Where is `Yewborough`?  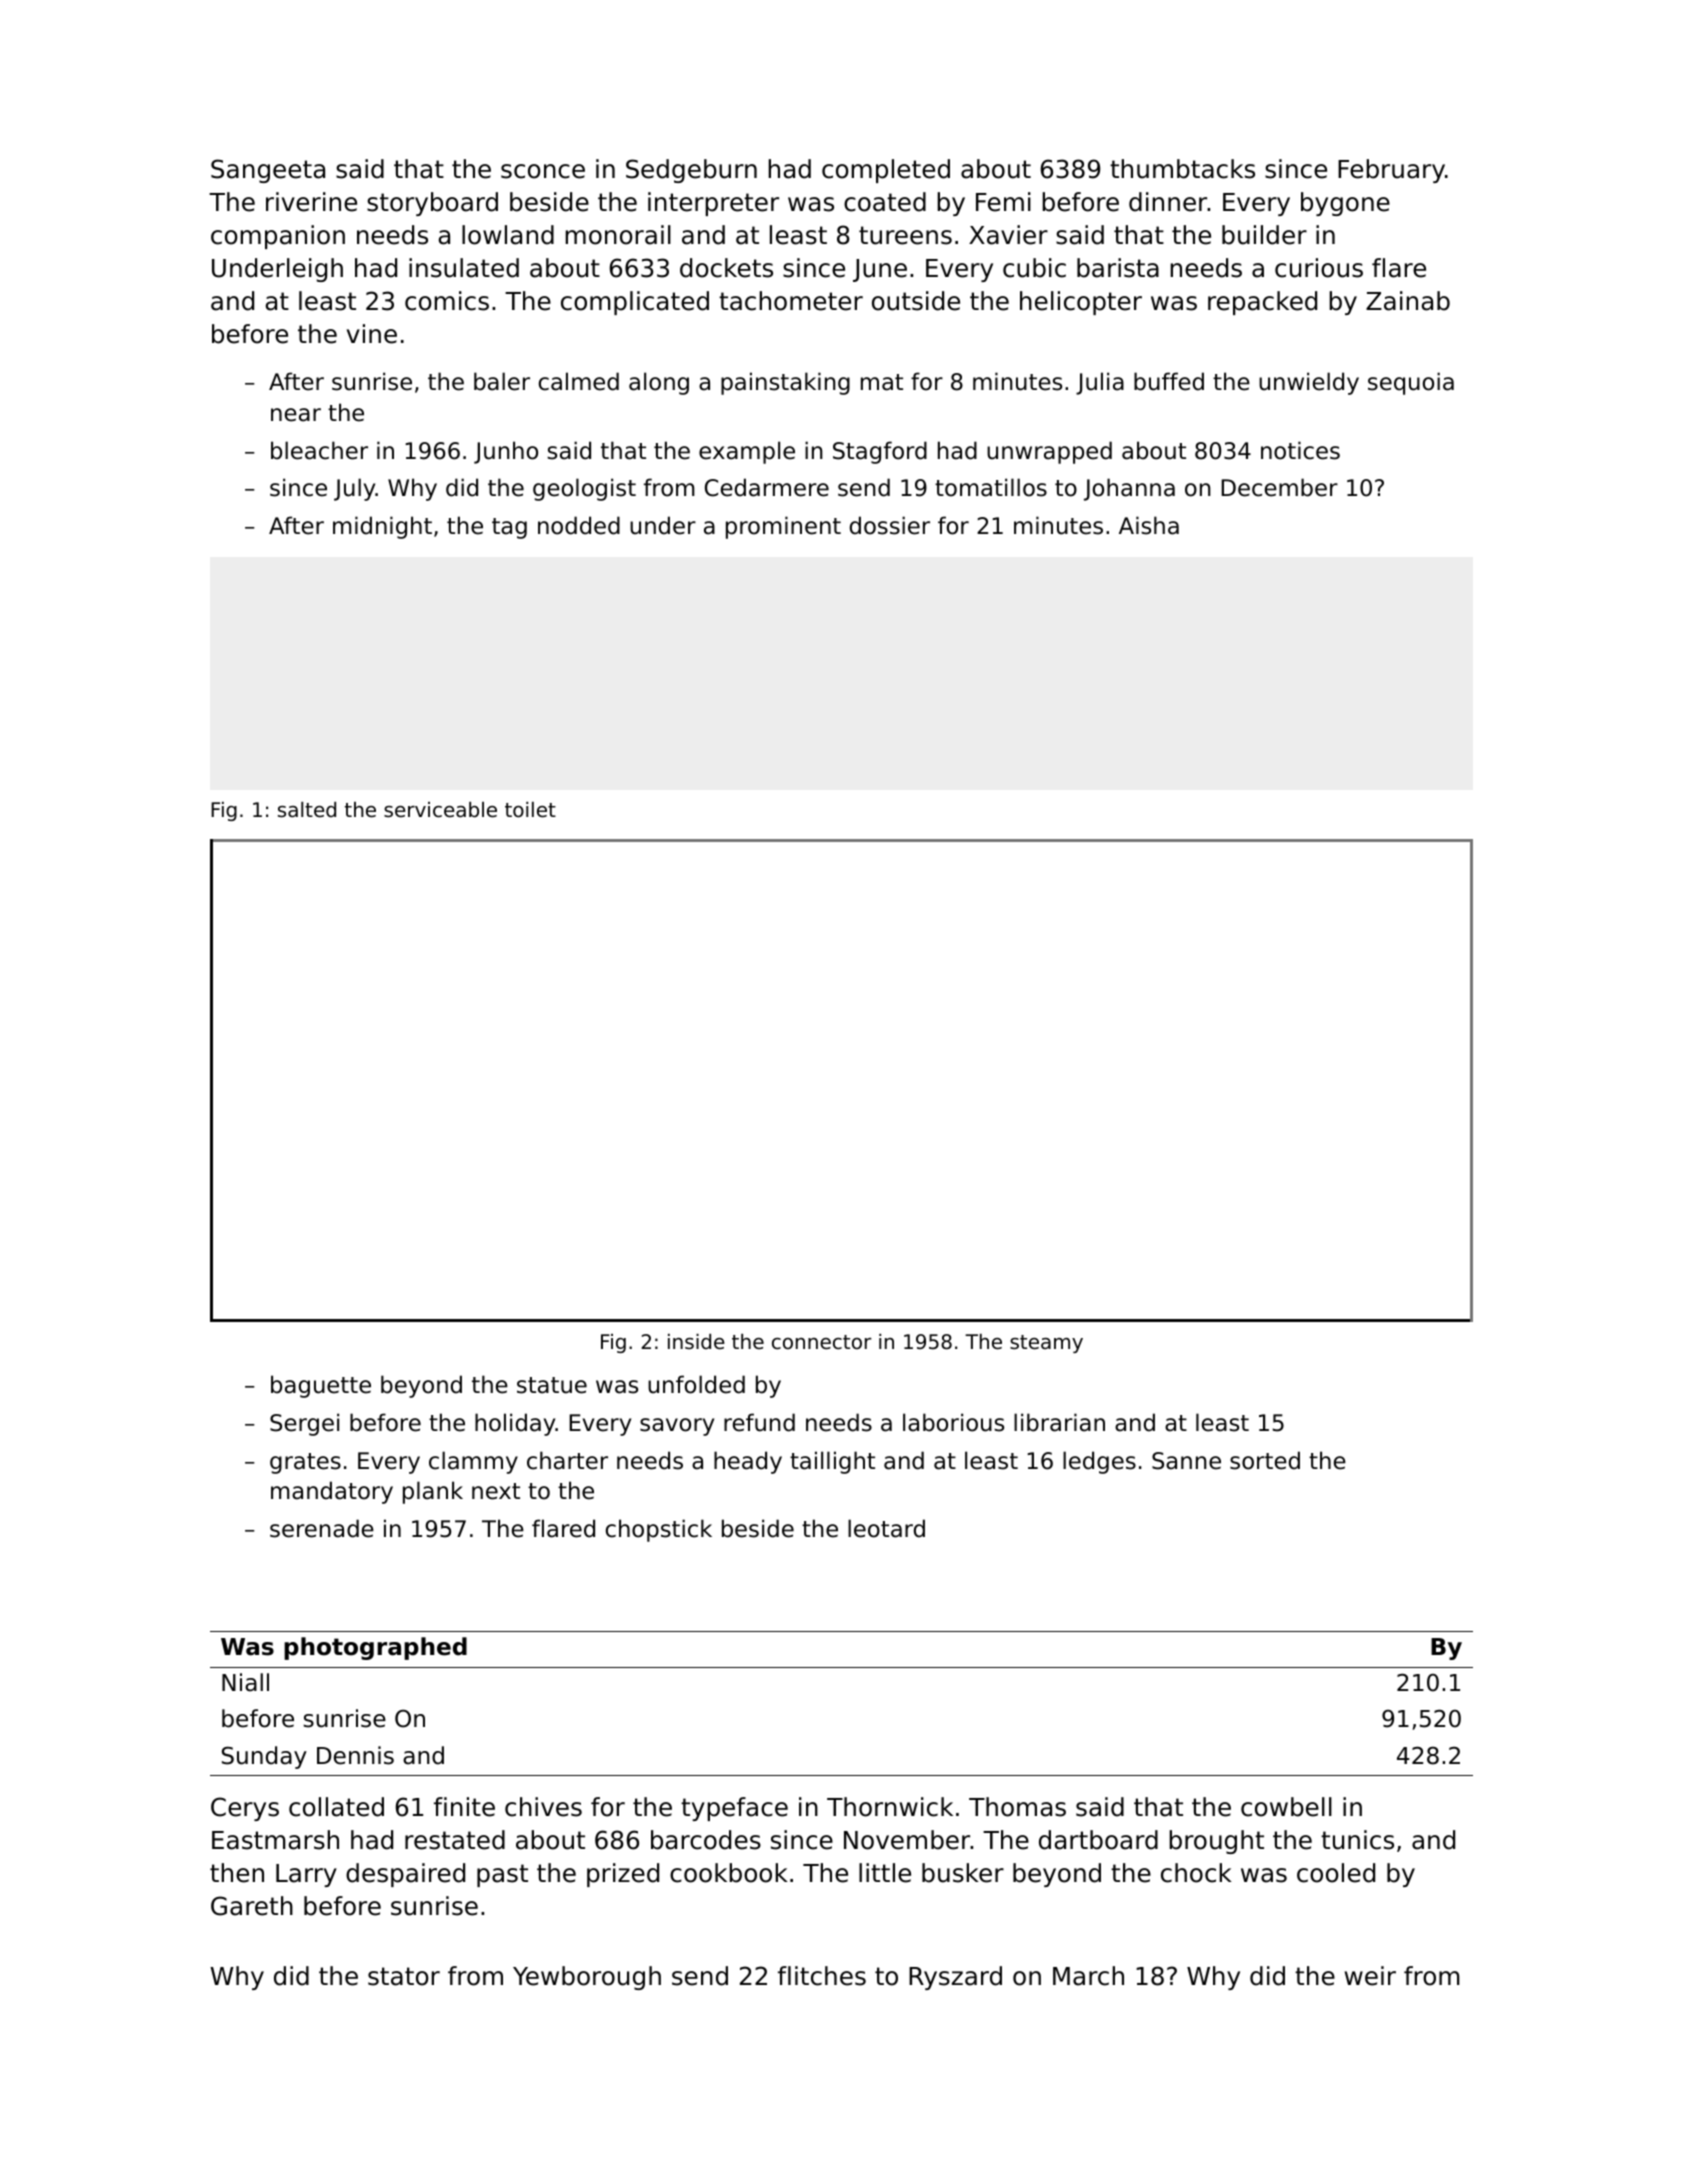 Yewborough is located at coordinates (587, 1978).
